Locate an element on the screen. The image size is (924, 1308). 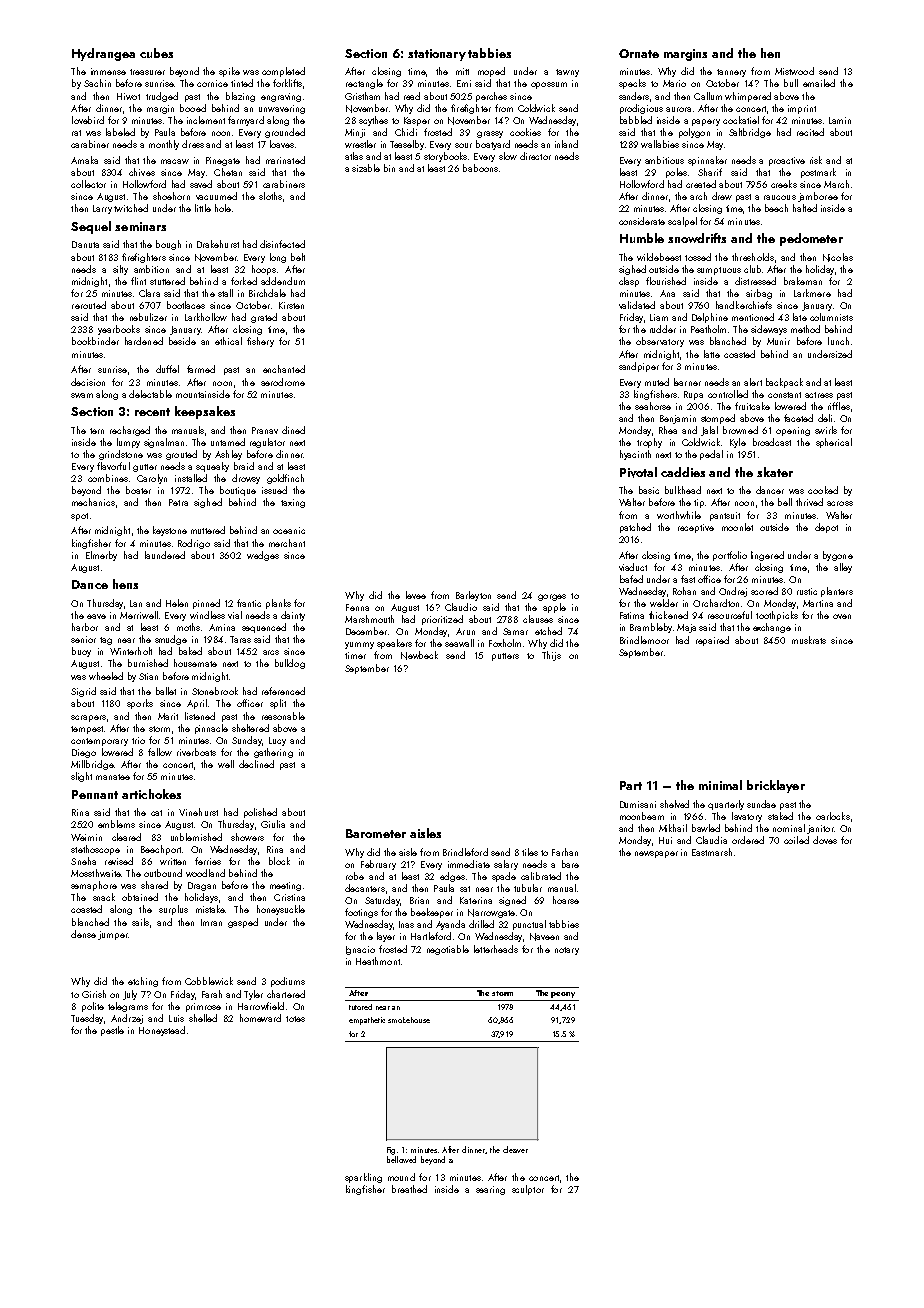
cubes is located at coordinates (156, 53).
